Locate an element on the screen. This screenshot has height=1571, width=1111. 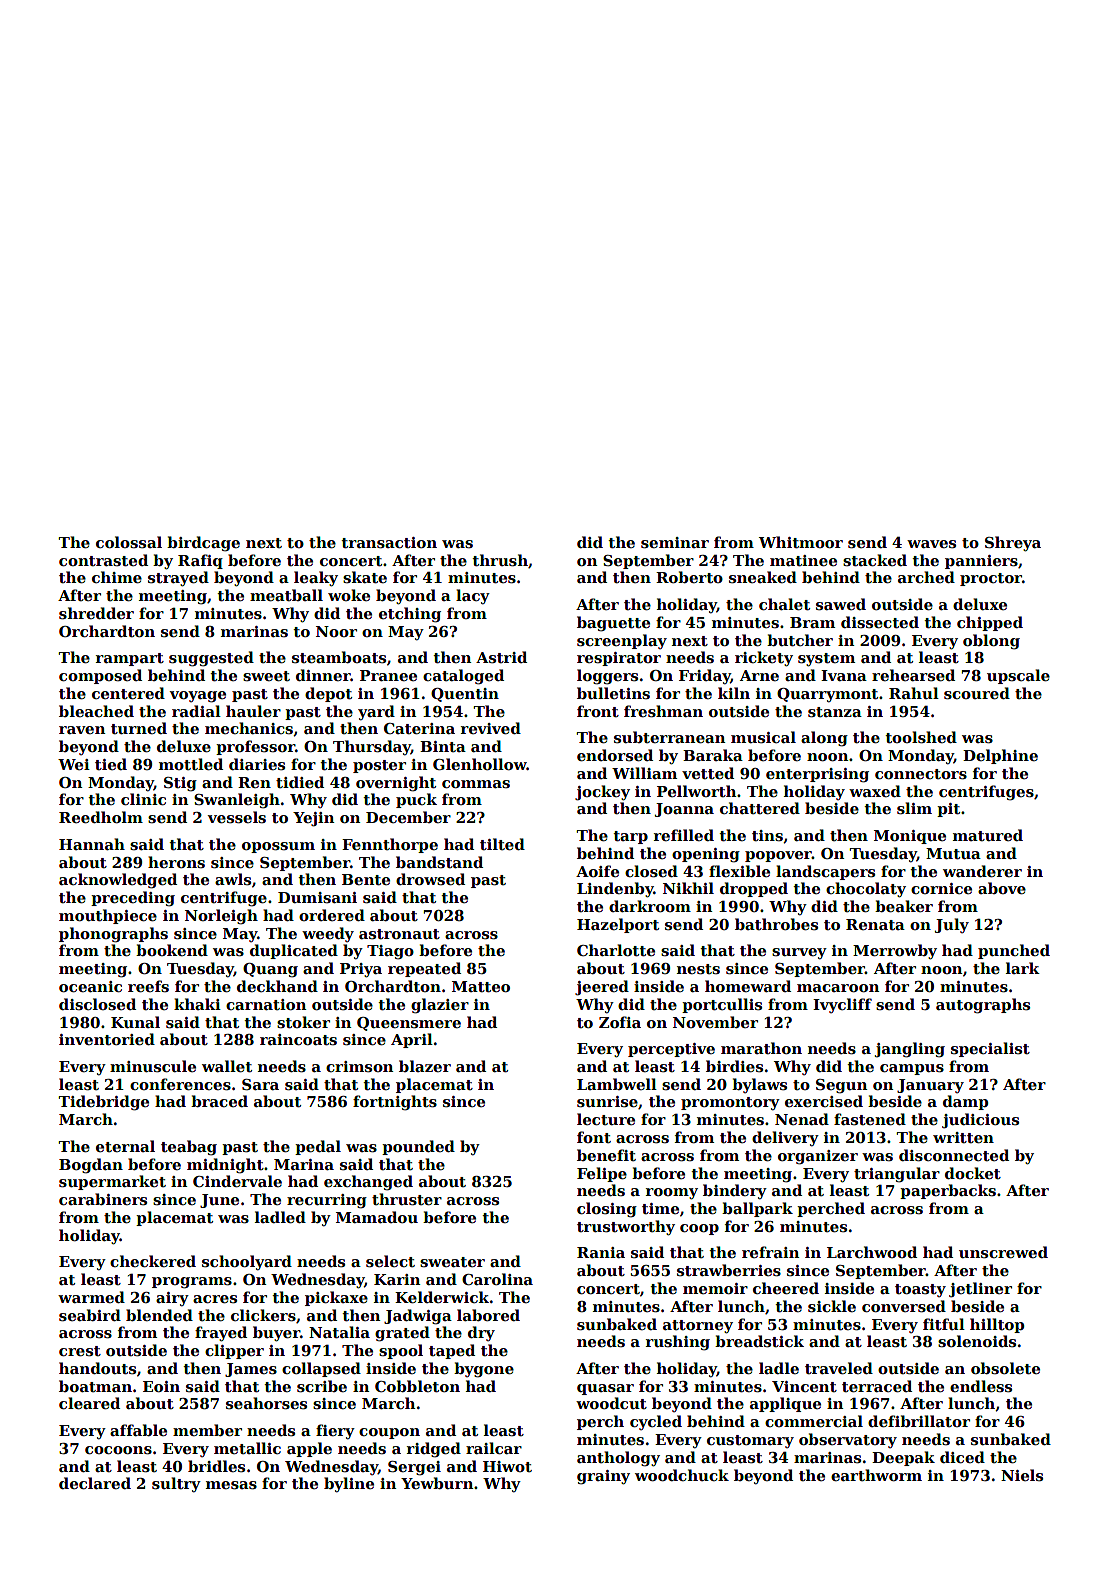
checkered is located at coordinates (153, 1261).
